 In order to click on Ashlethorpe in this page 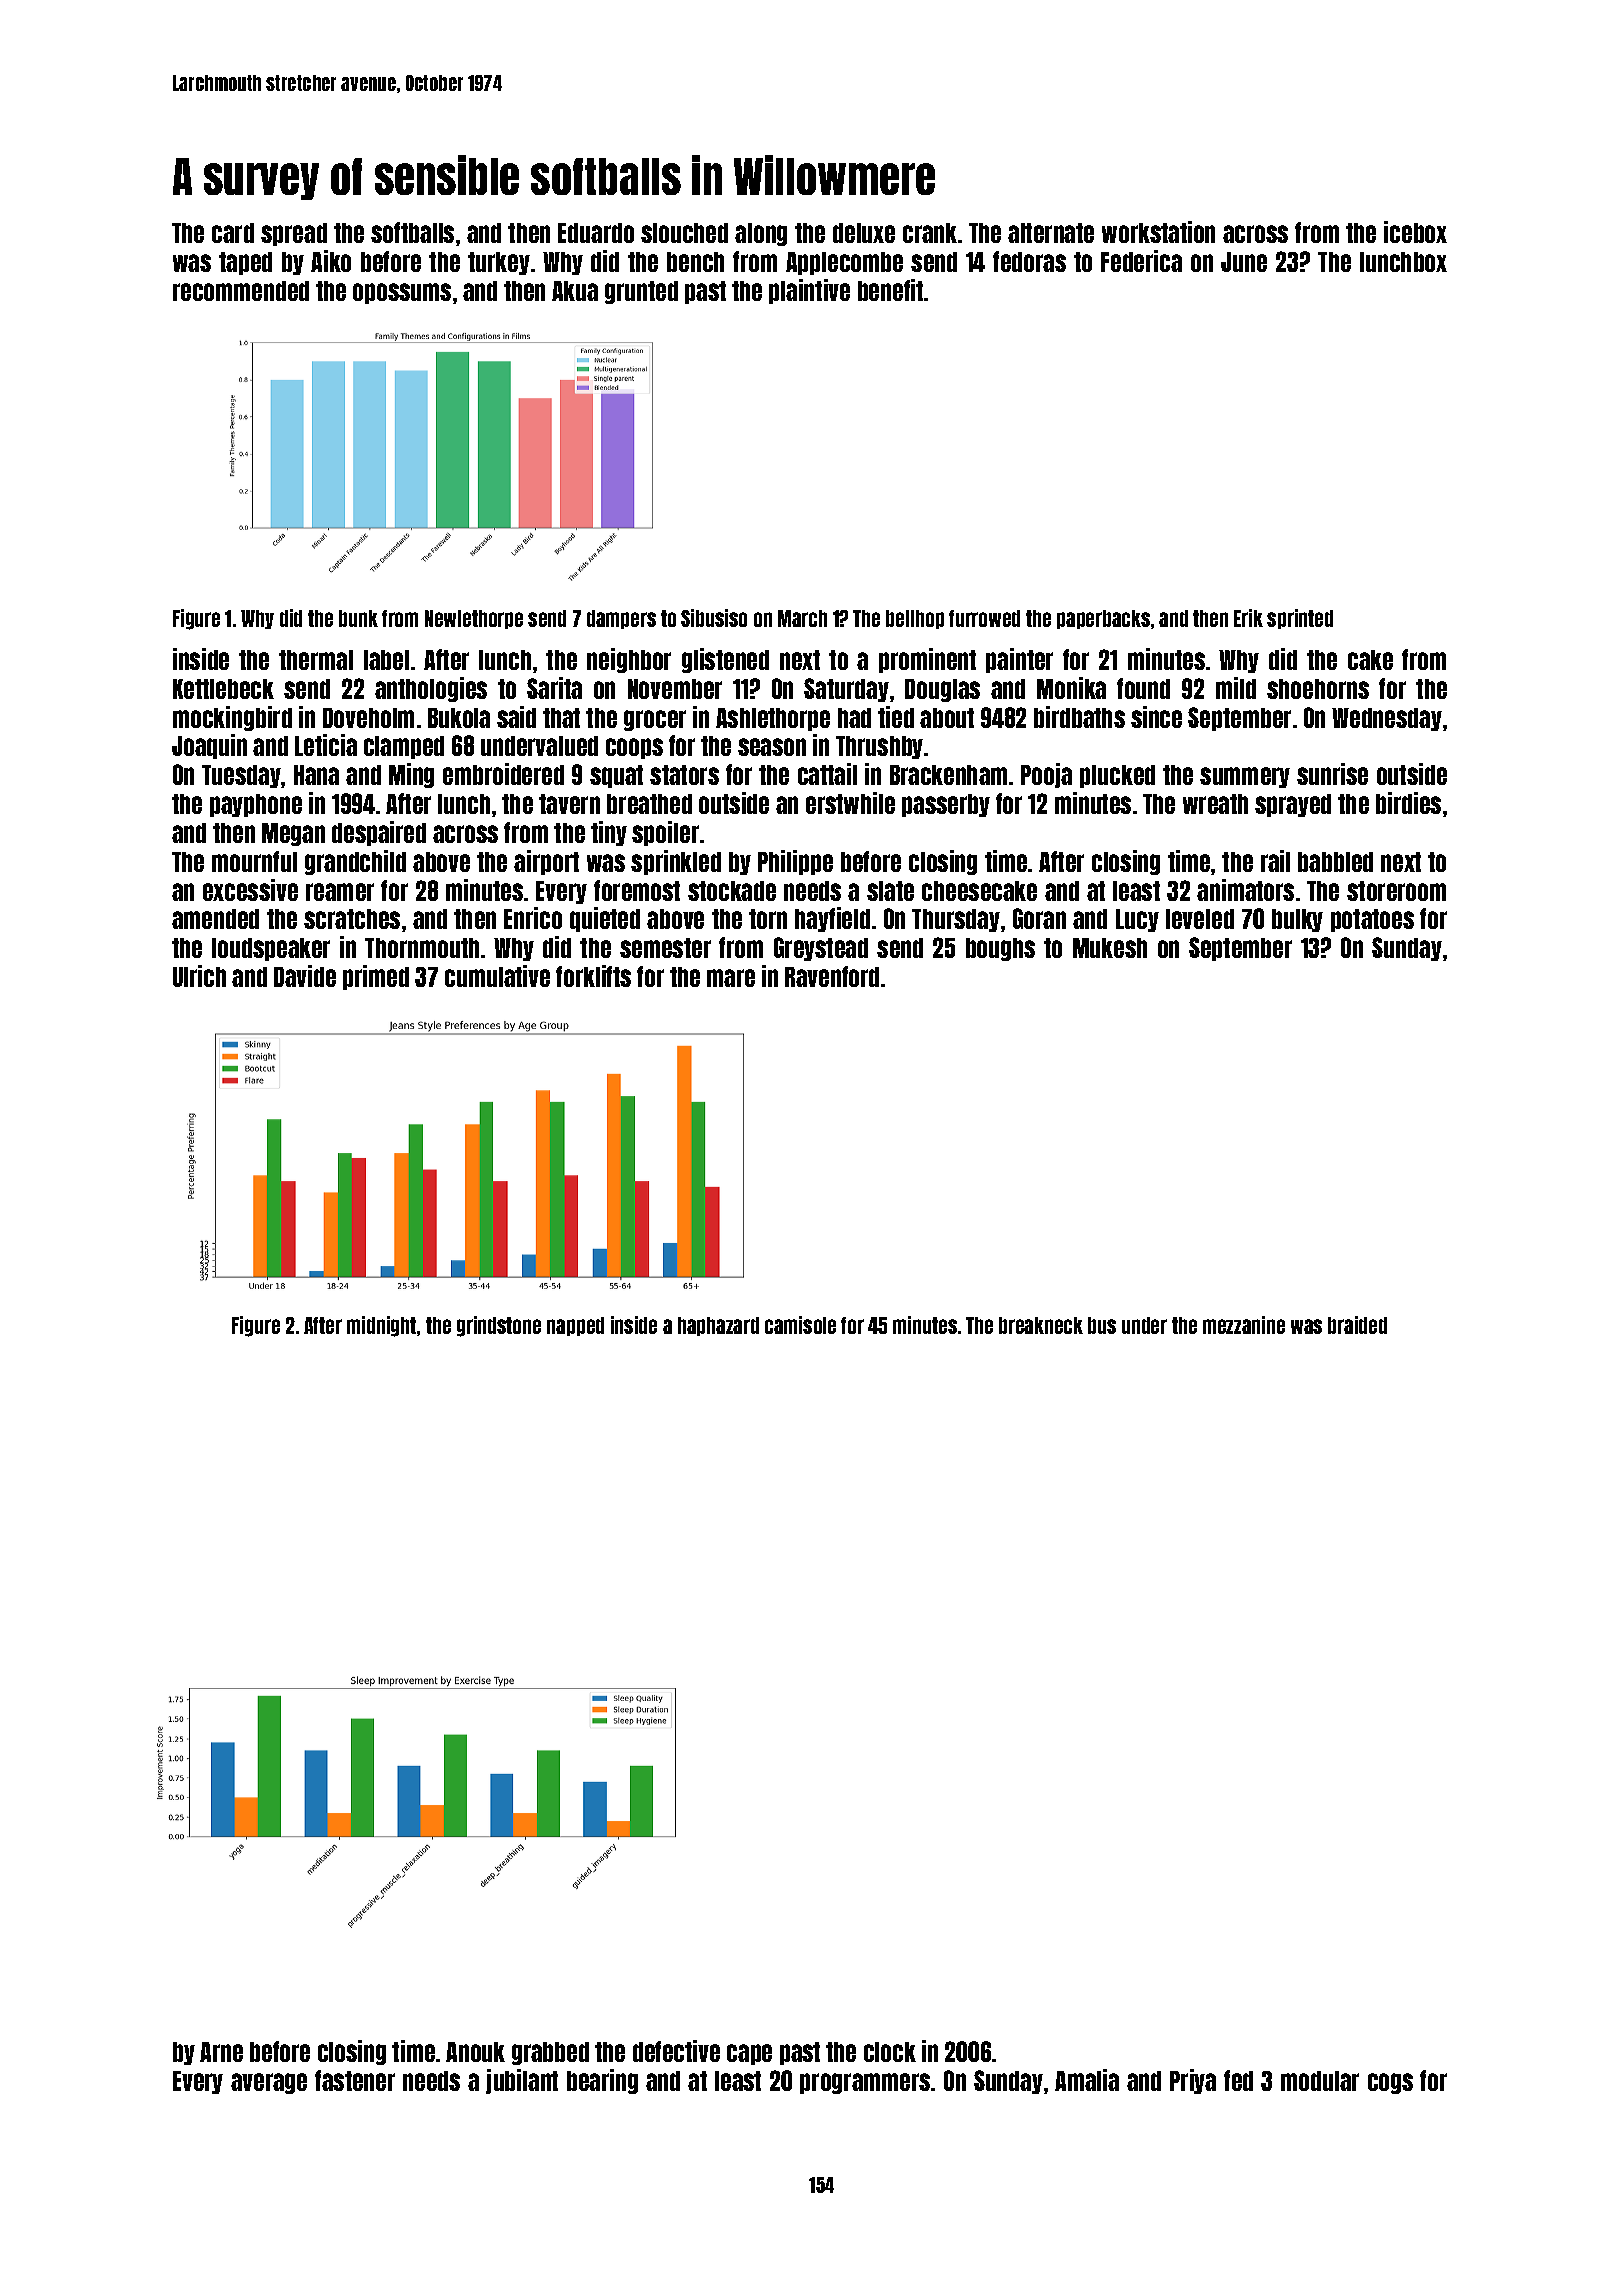, I will do `click(773, 719)`.
